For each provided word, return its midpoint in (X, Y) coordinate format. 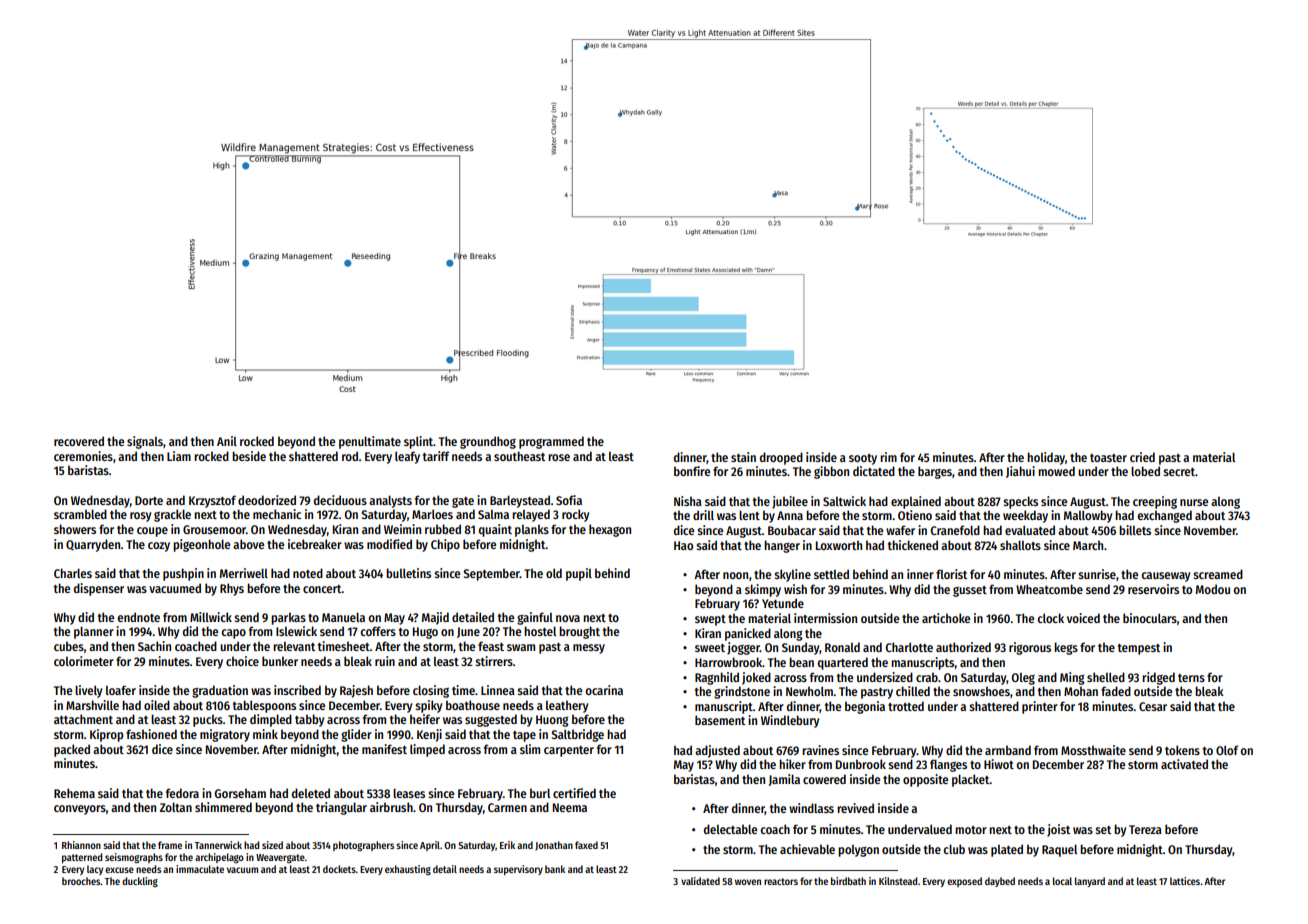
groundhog (488, 442)
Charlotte (909, 647)
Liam (179, 456)
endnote (138, 617)
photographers (363, 846)
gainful (535, 618)
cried (1142, 457)
